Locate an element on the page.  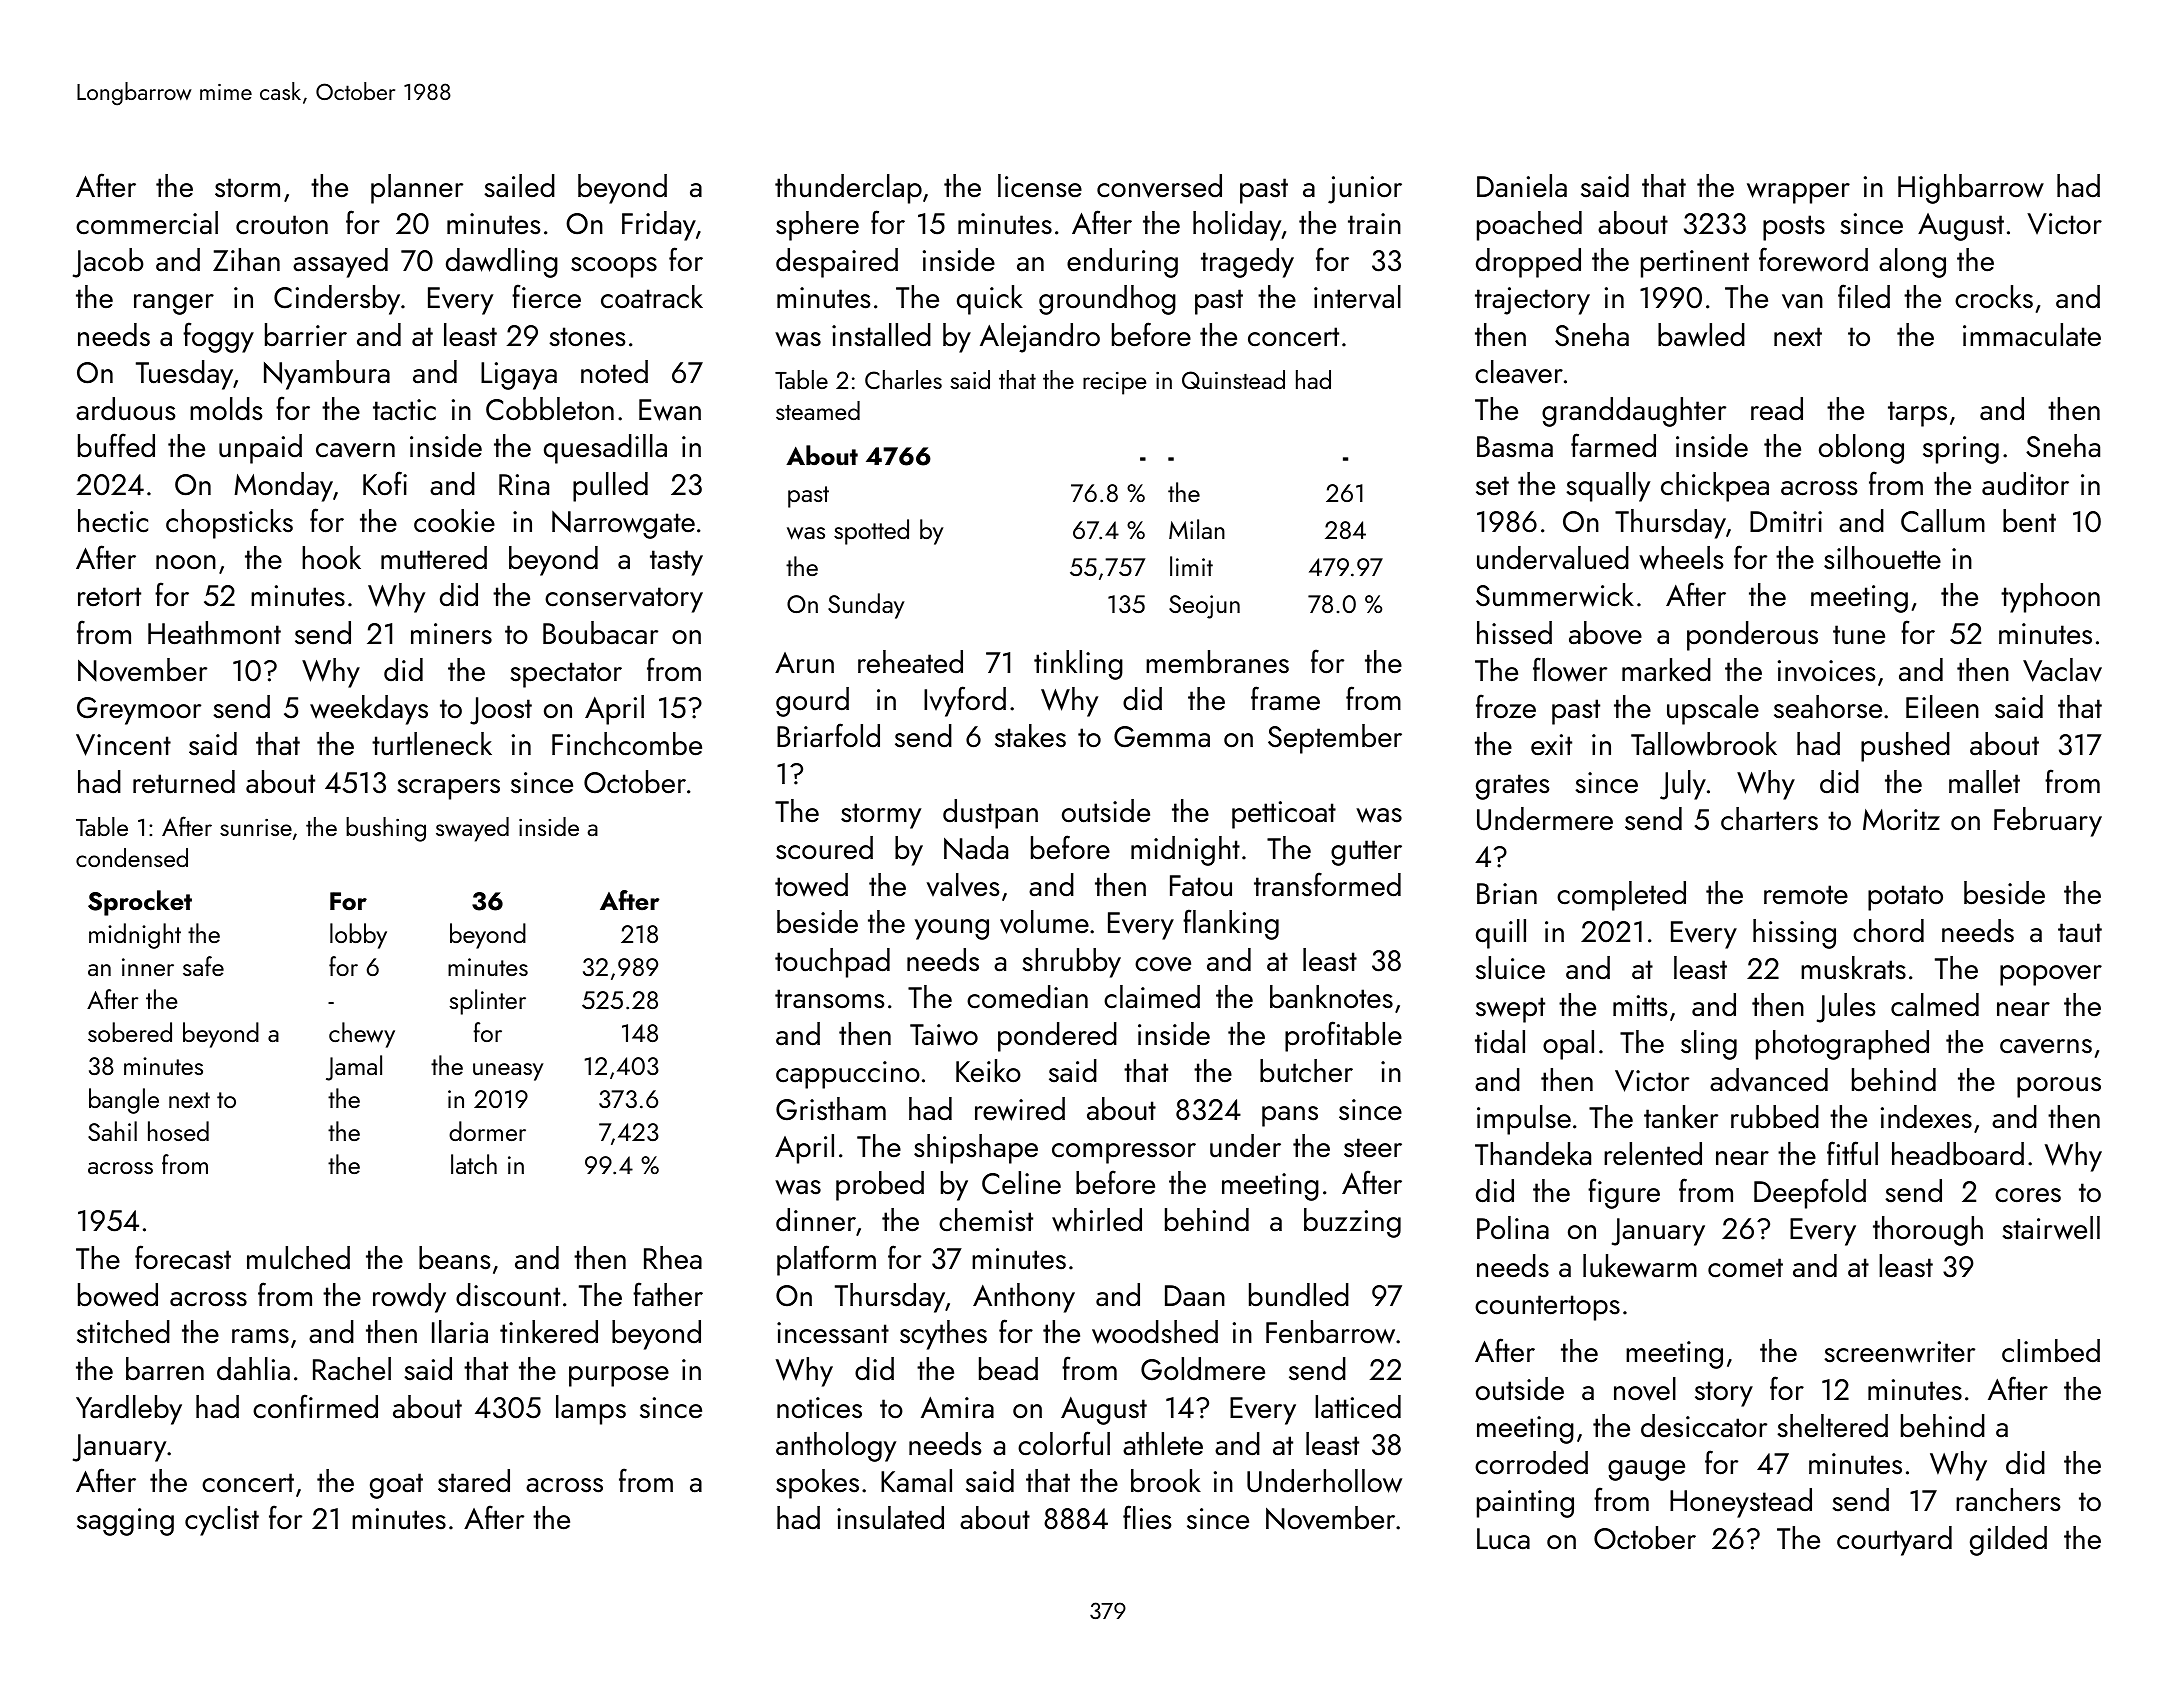
transoms is located at coordinates (829, 999).
